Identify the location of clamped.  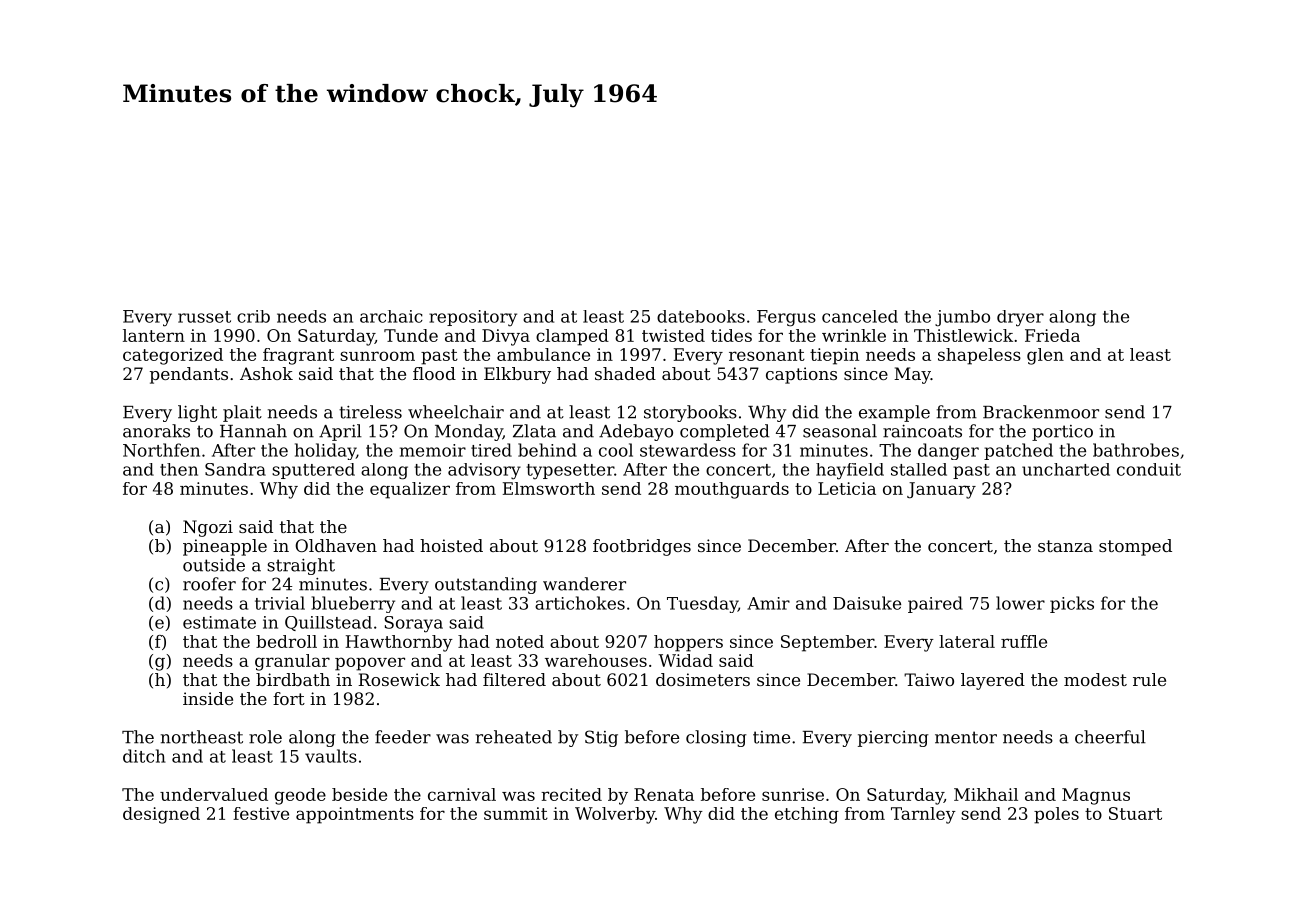
(572, 337).
